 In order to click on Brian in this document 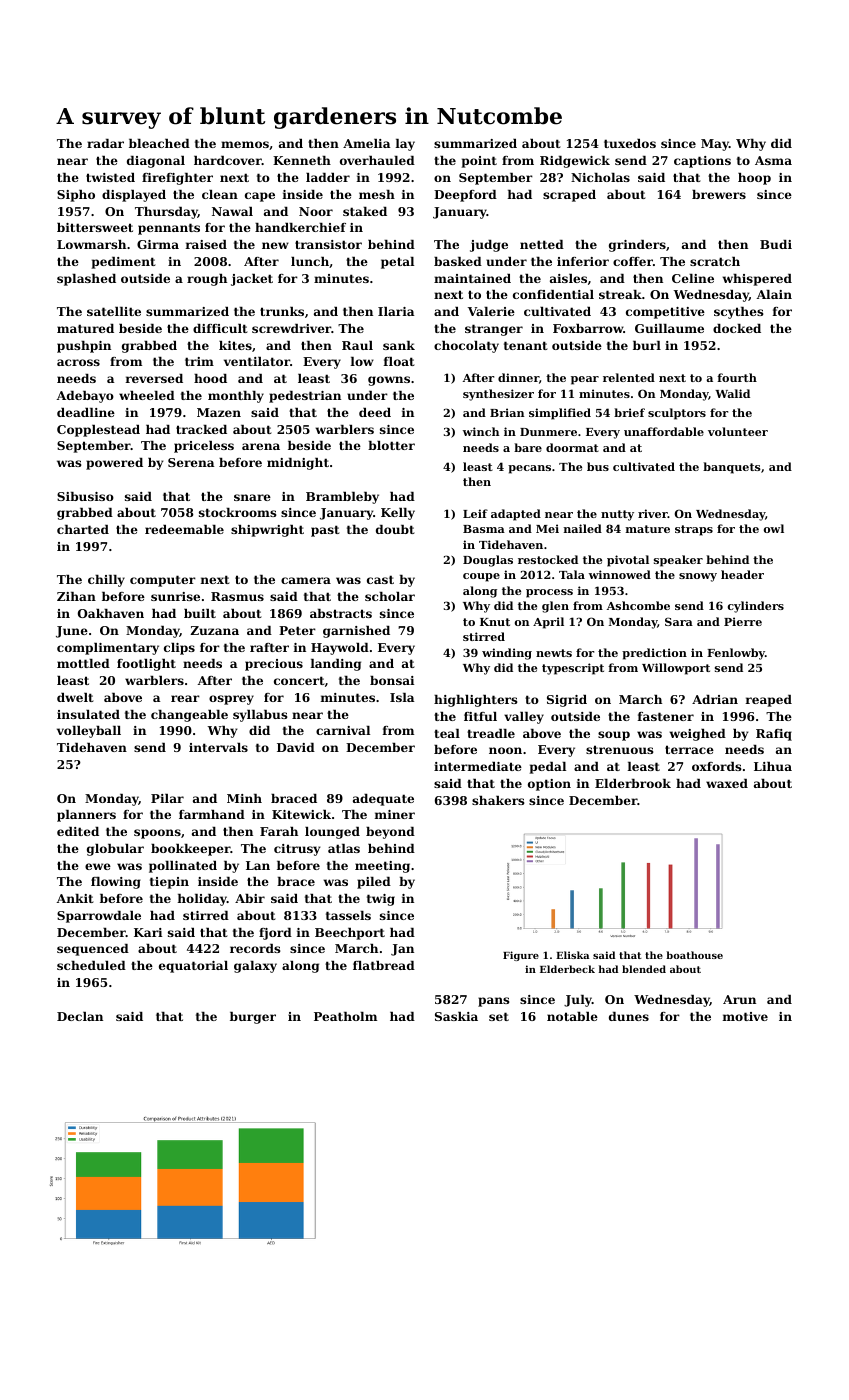, I will do `click(507, 412)`.
